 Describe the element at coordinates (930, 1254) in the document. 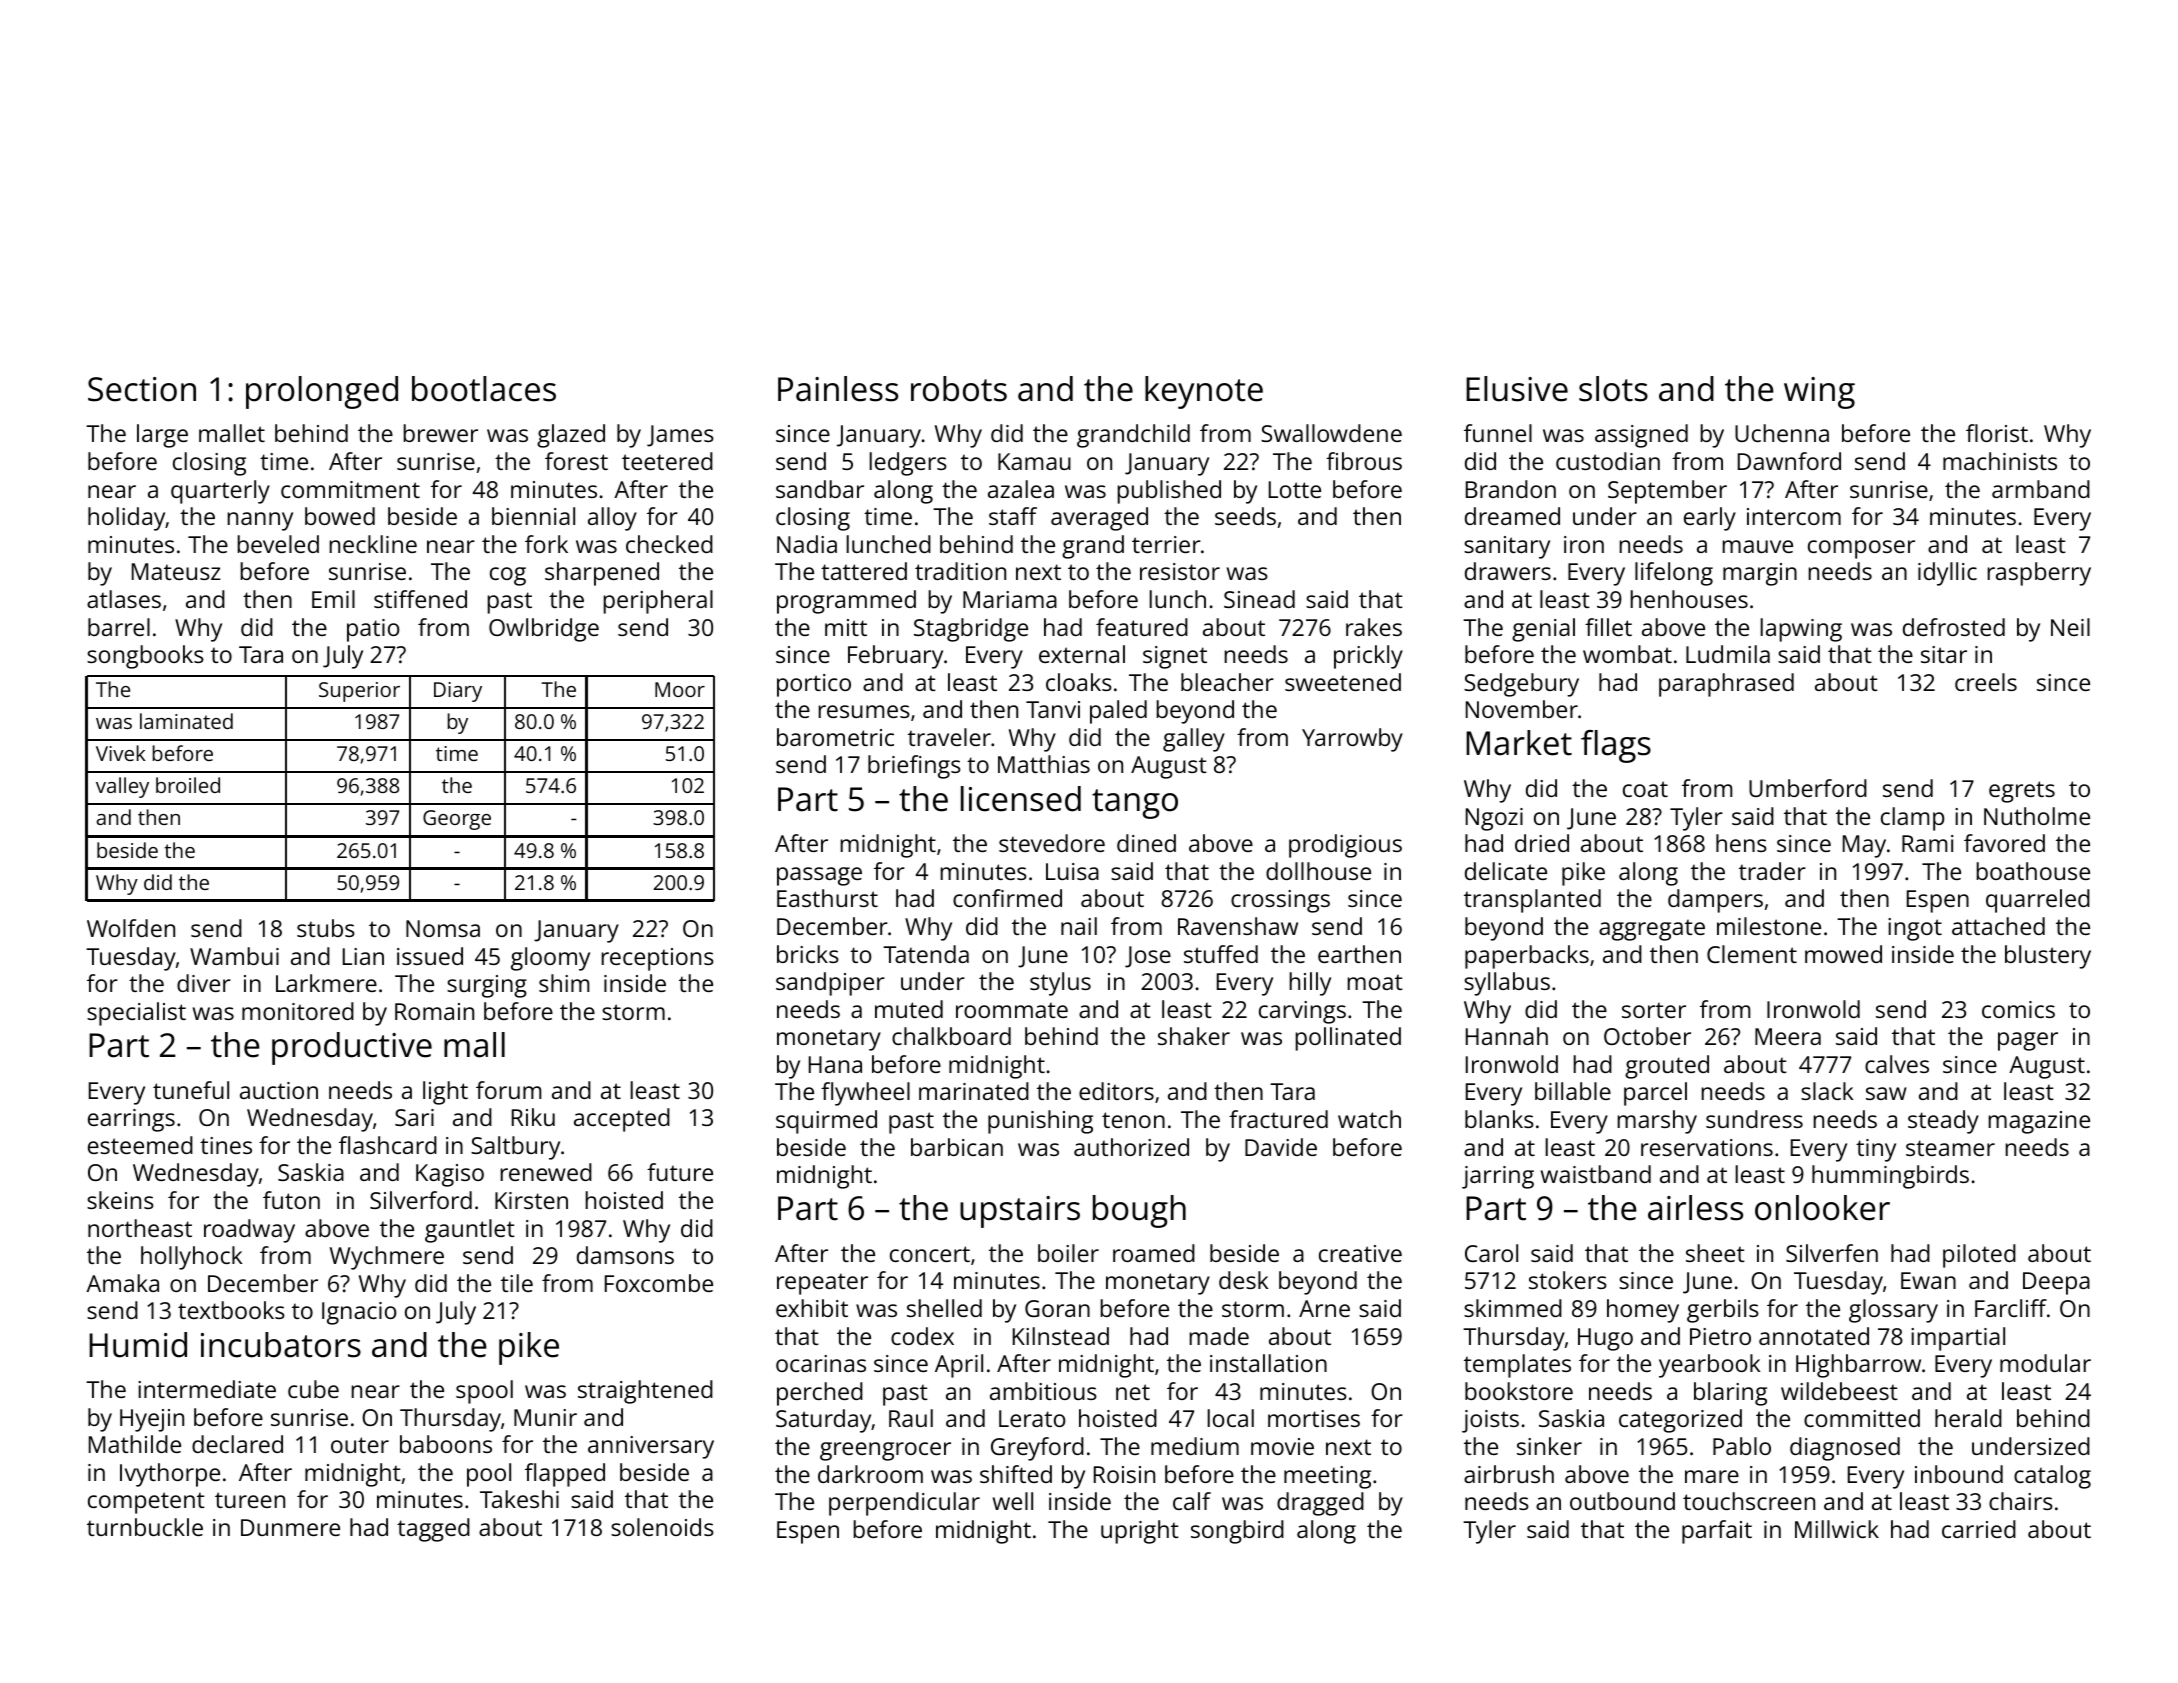

I see `concert` at that location.
